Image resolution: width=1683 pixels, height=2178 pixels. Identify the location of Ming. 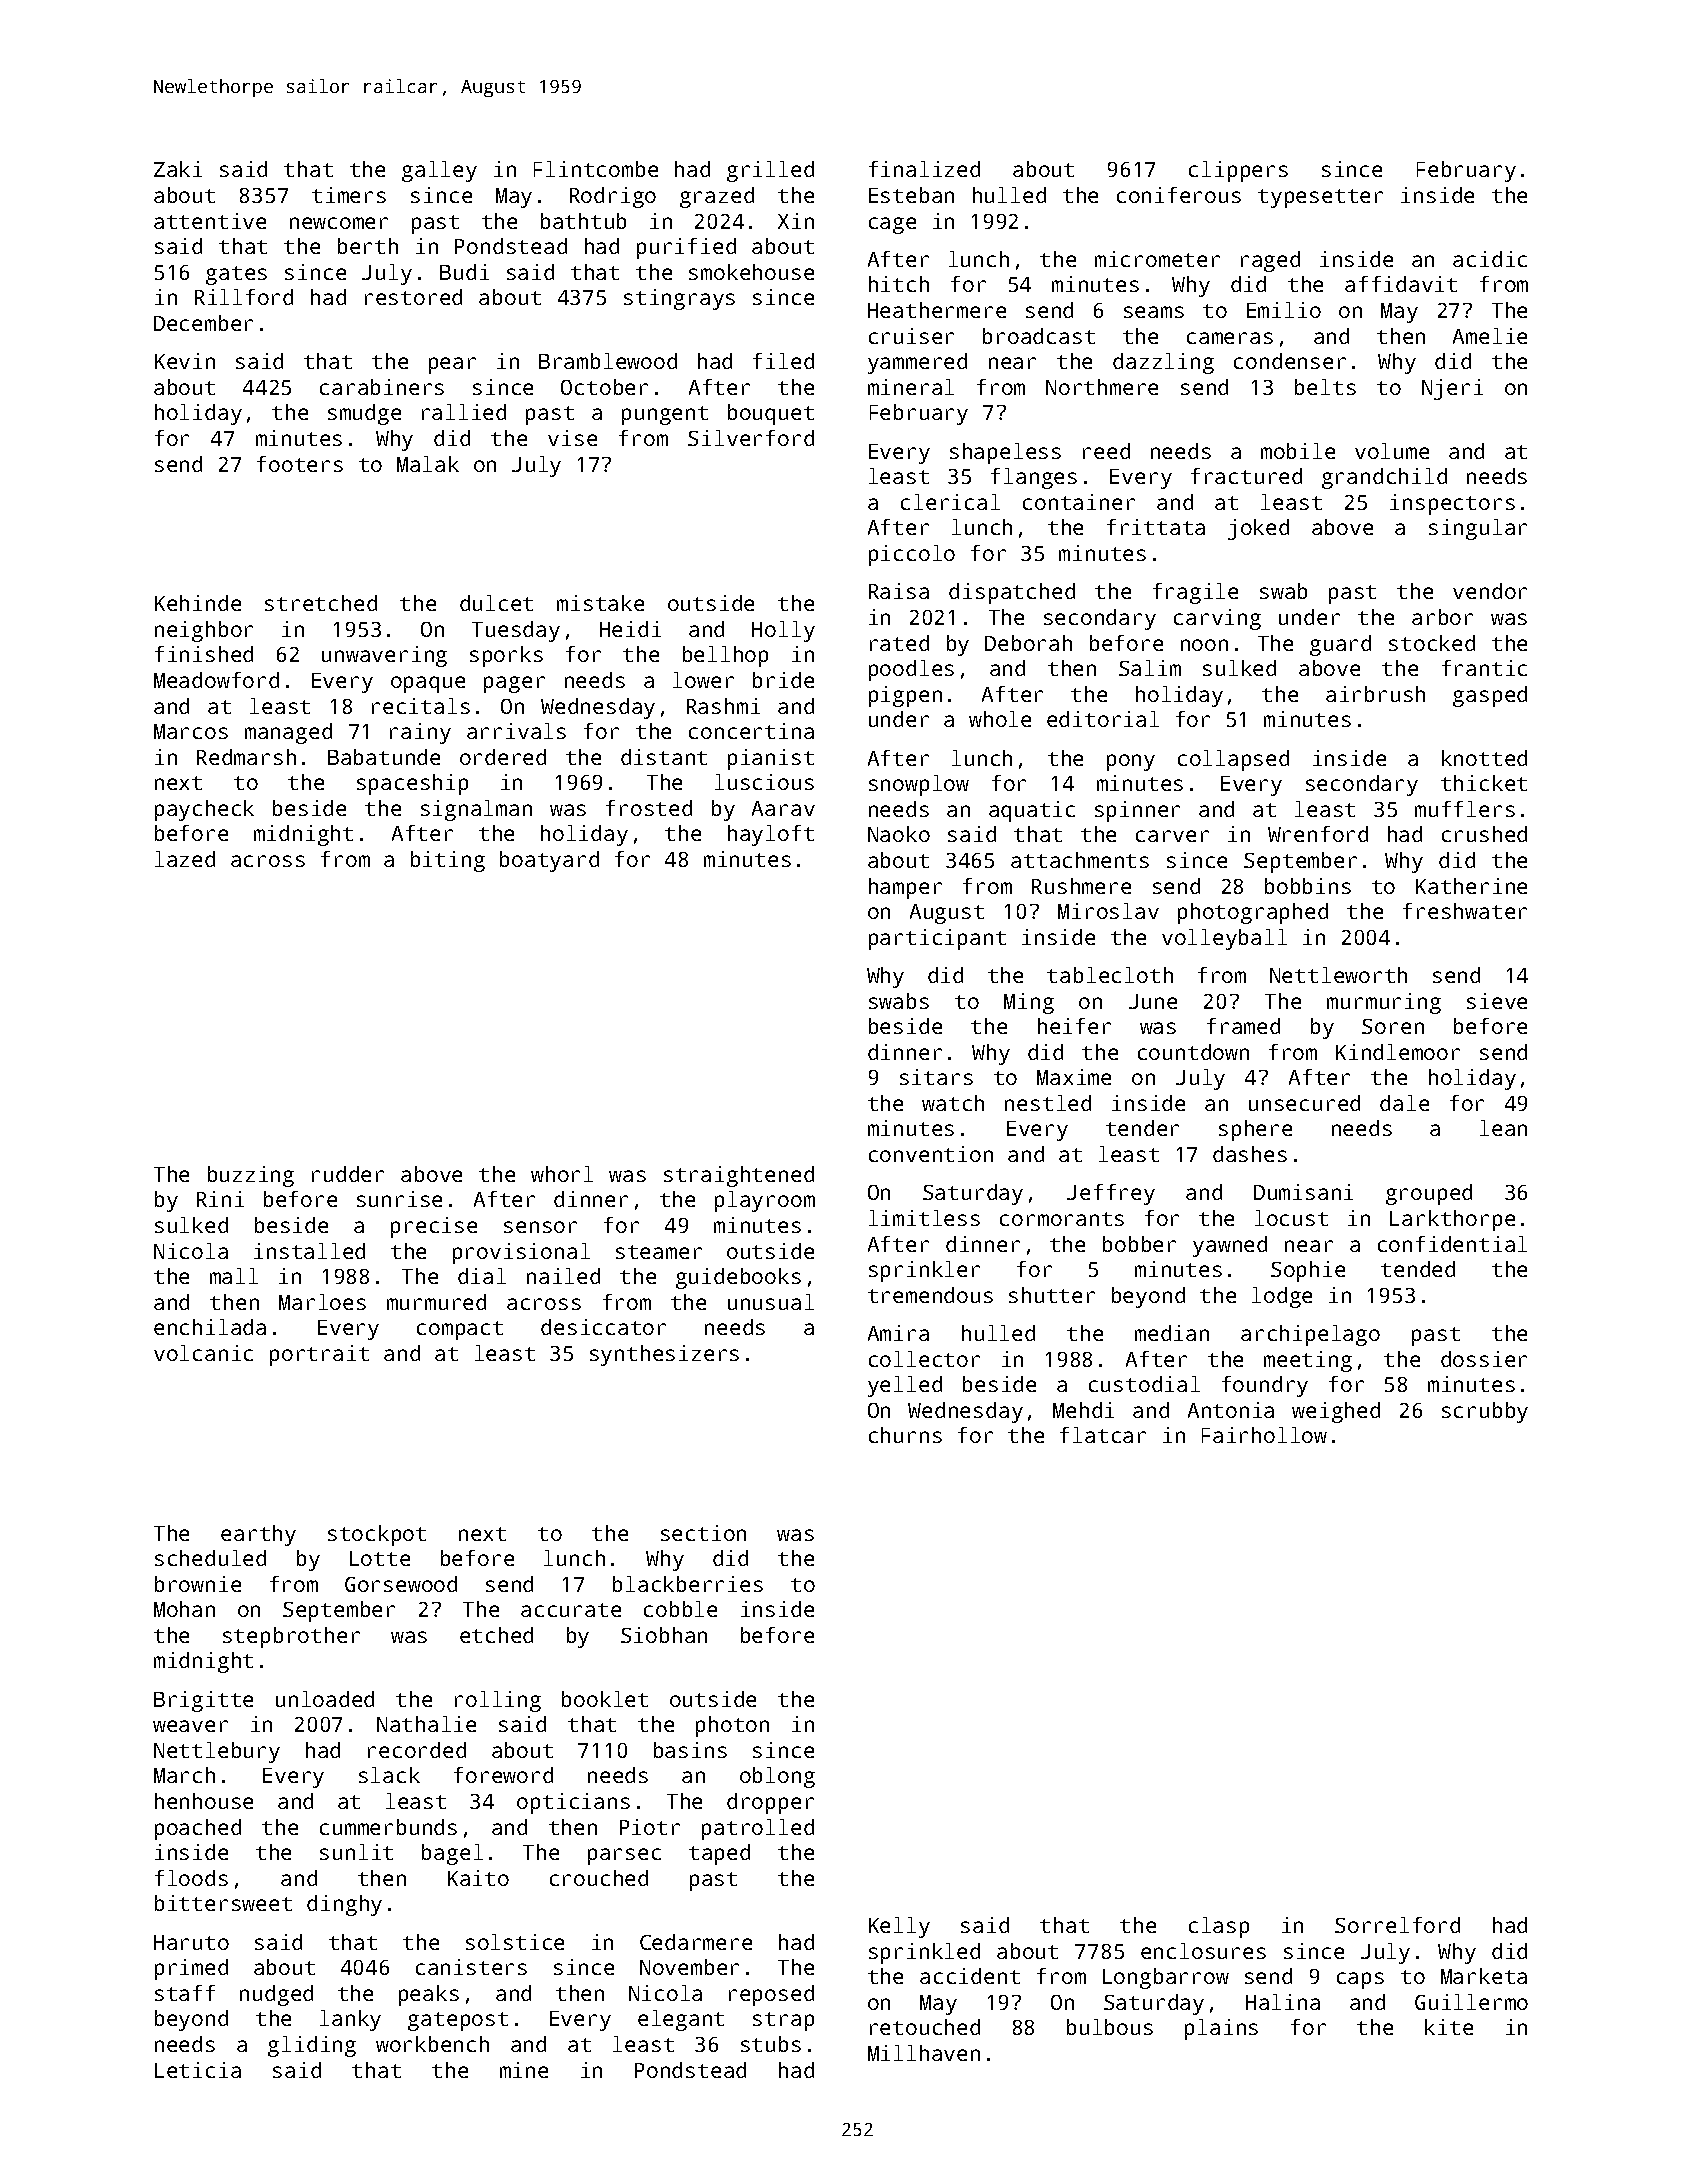
(1029, 1003).
